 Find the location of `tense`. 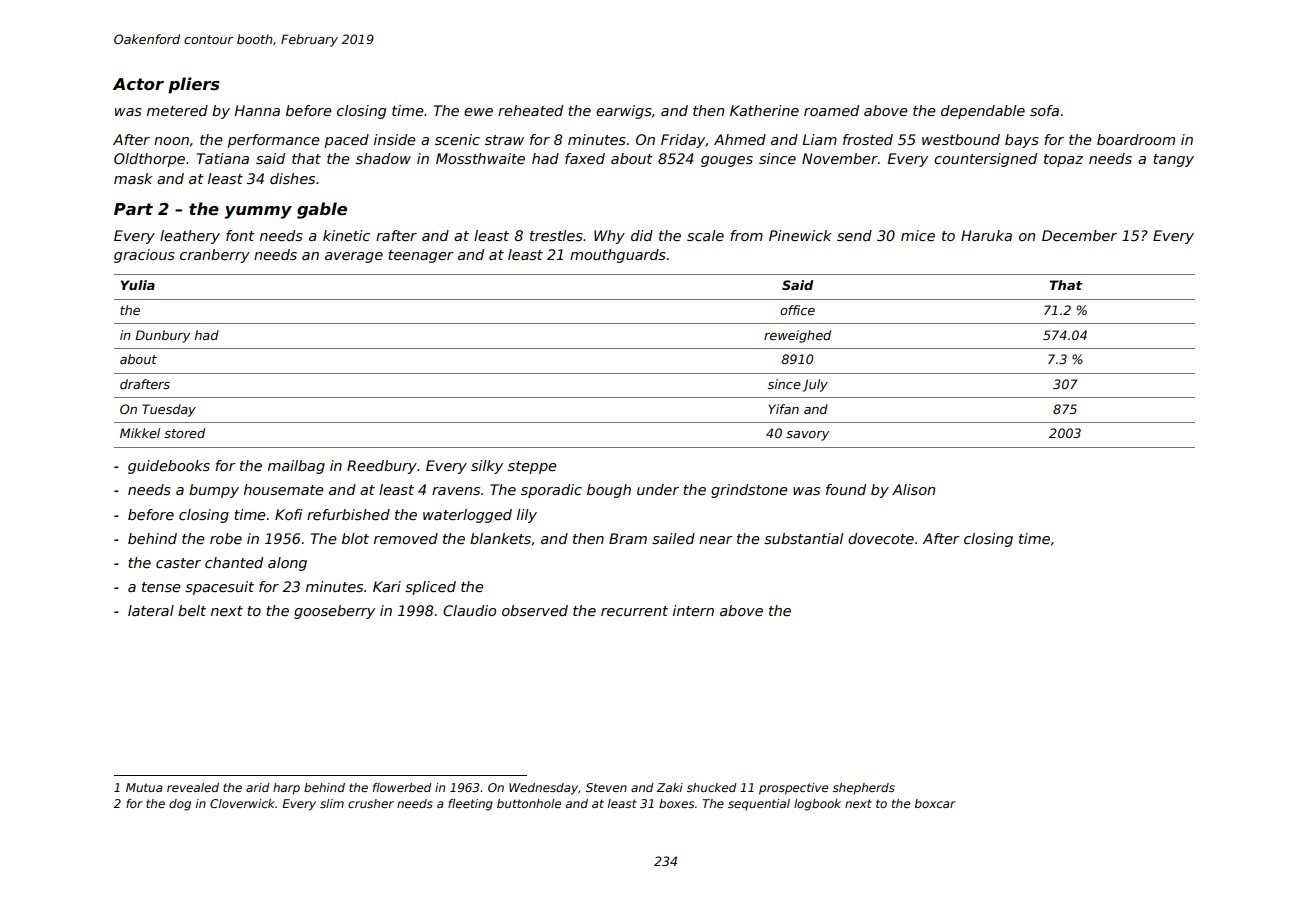

tense is located at coordinates (161, 587).
